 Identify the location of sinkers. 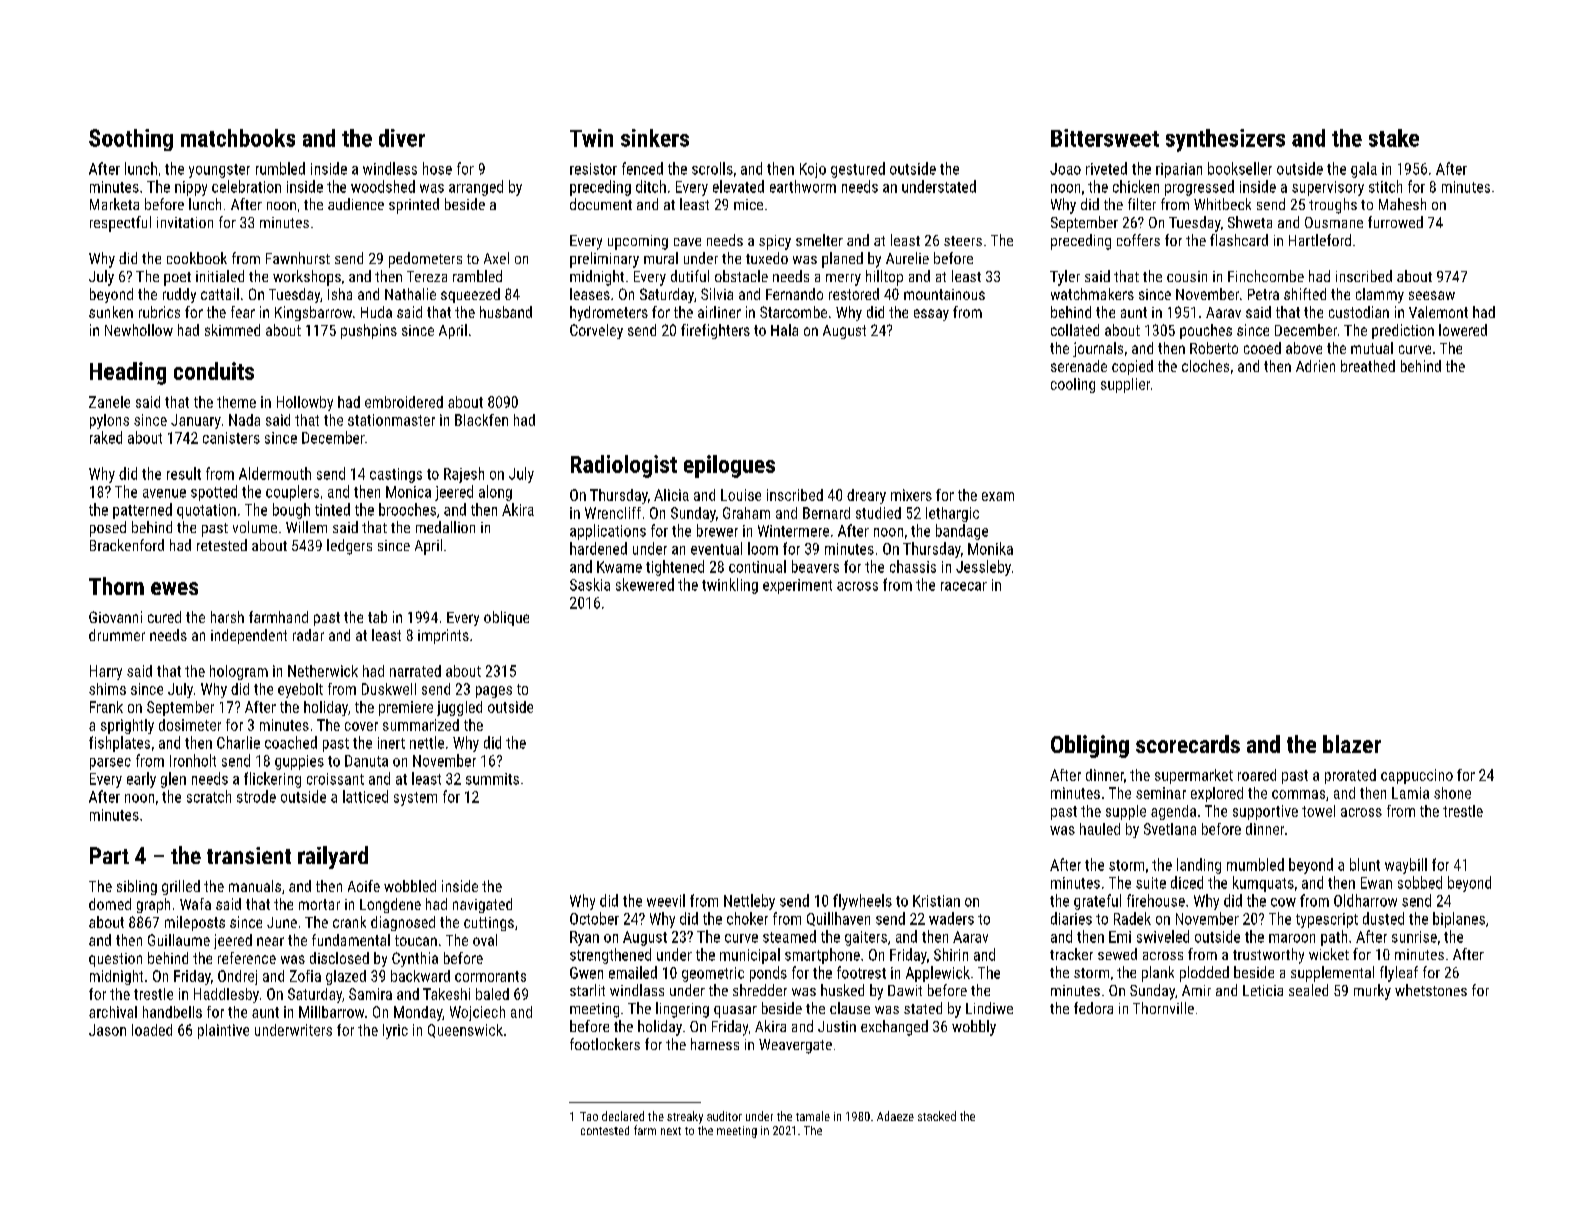
(655, 138).
